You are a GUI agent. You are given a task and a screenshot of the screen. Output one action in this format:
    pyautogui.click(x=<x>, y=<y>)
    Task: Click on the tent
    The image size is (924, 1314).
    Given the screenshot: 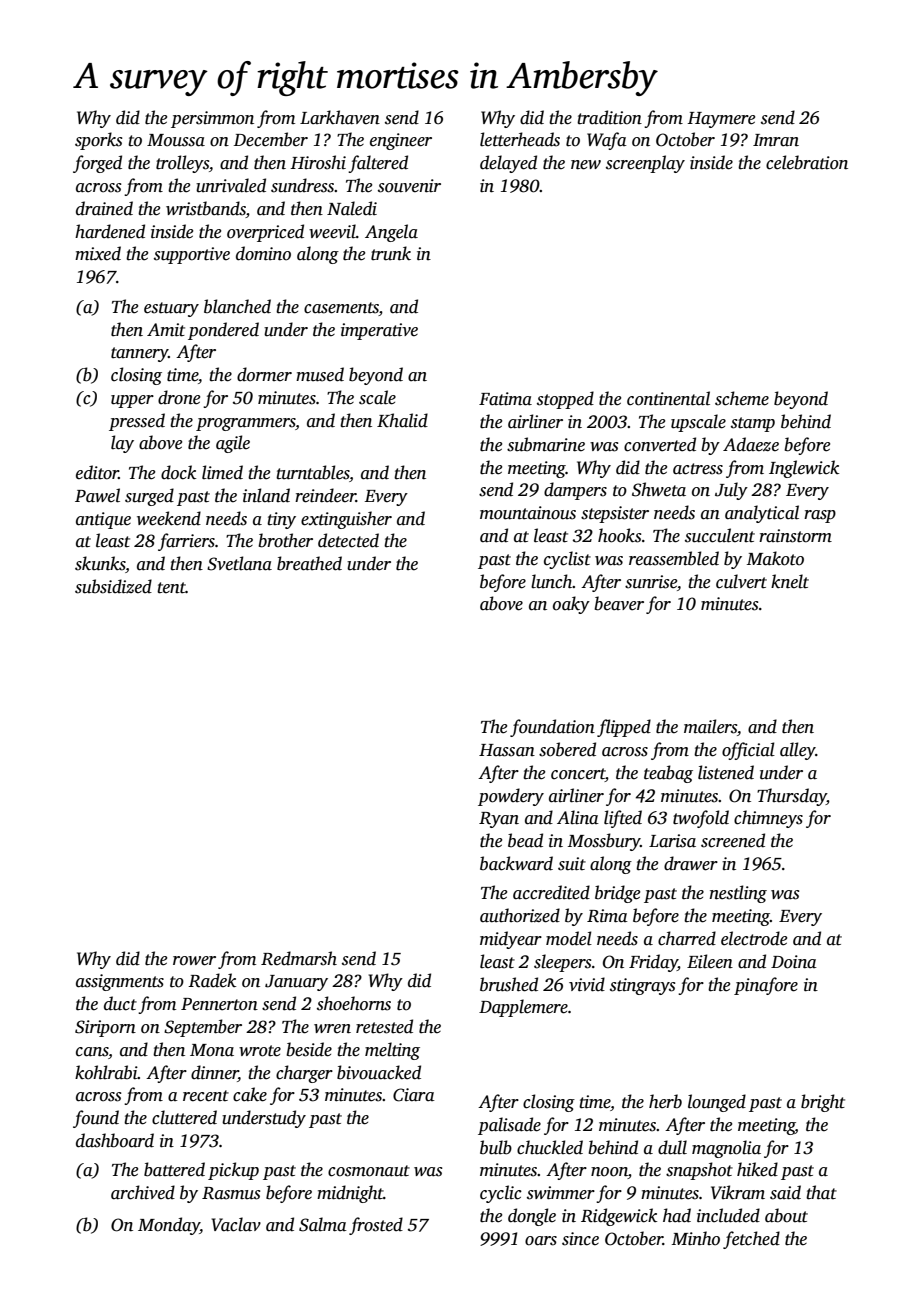 What is the action you would take?
    pyautogui.click(x=171, y=588)
